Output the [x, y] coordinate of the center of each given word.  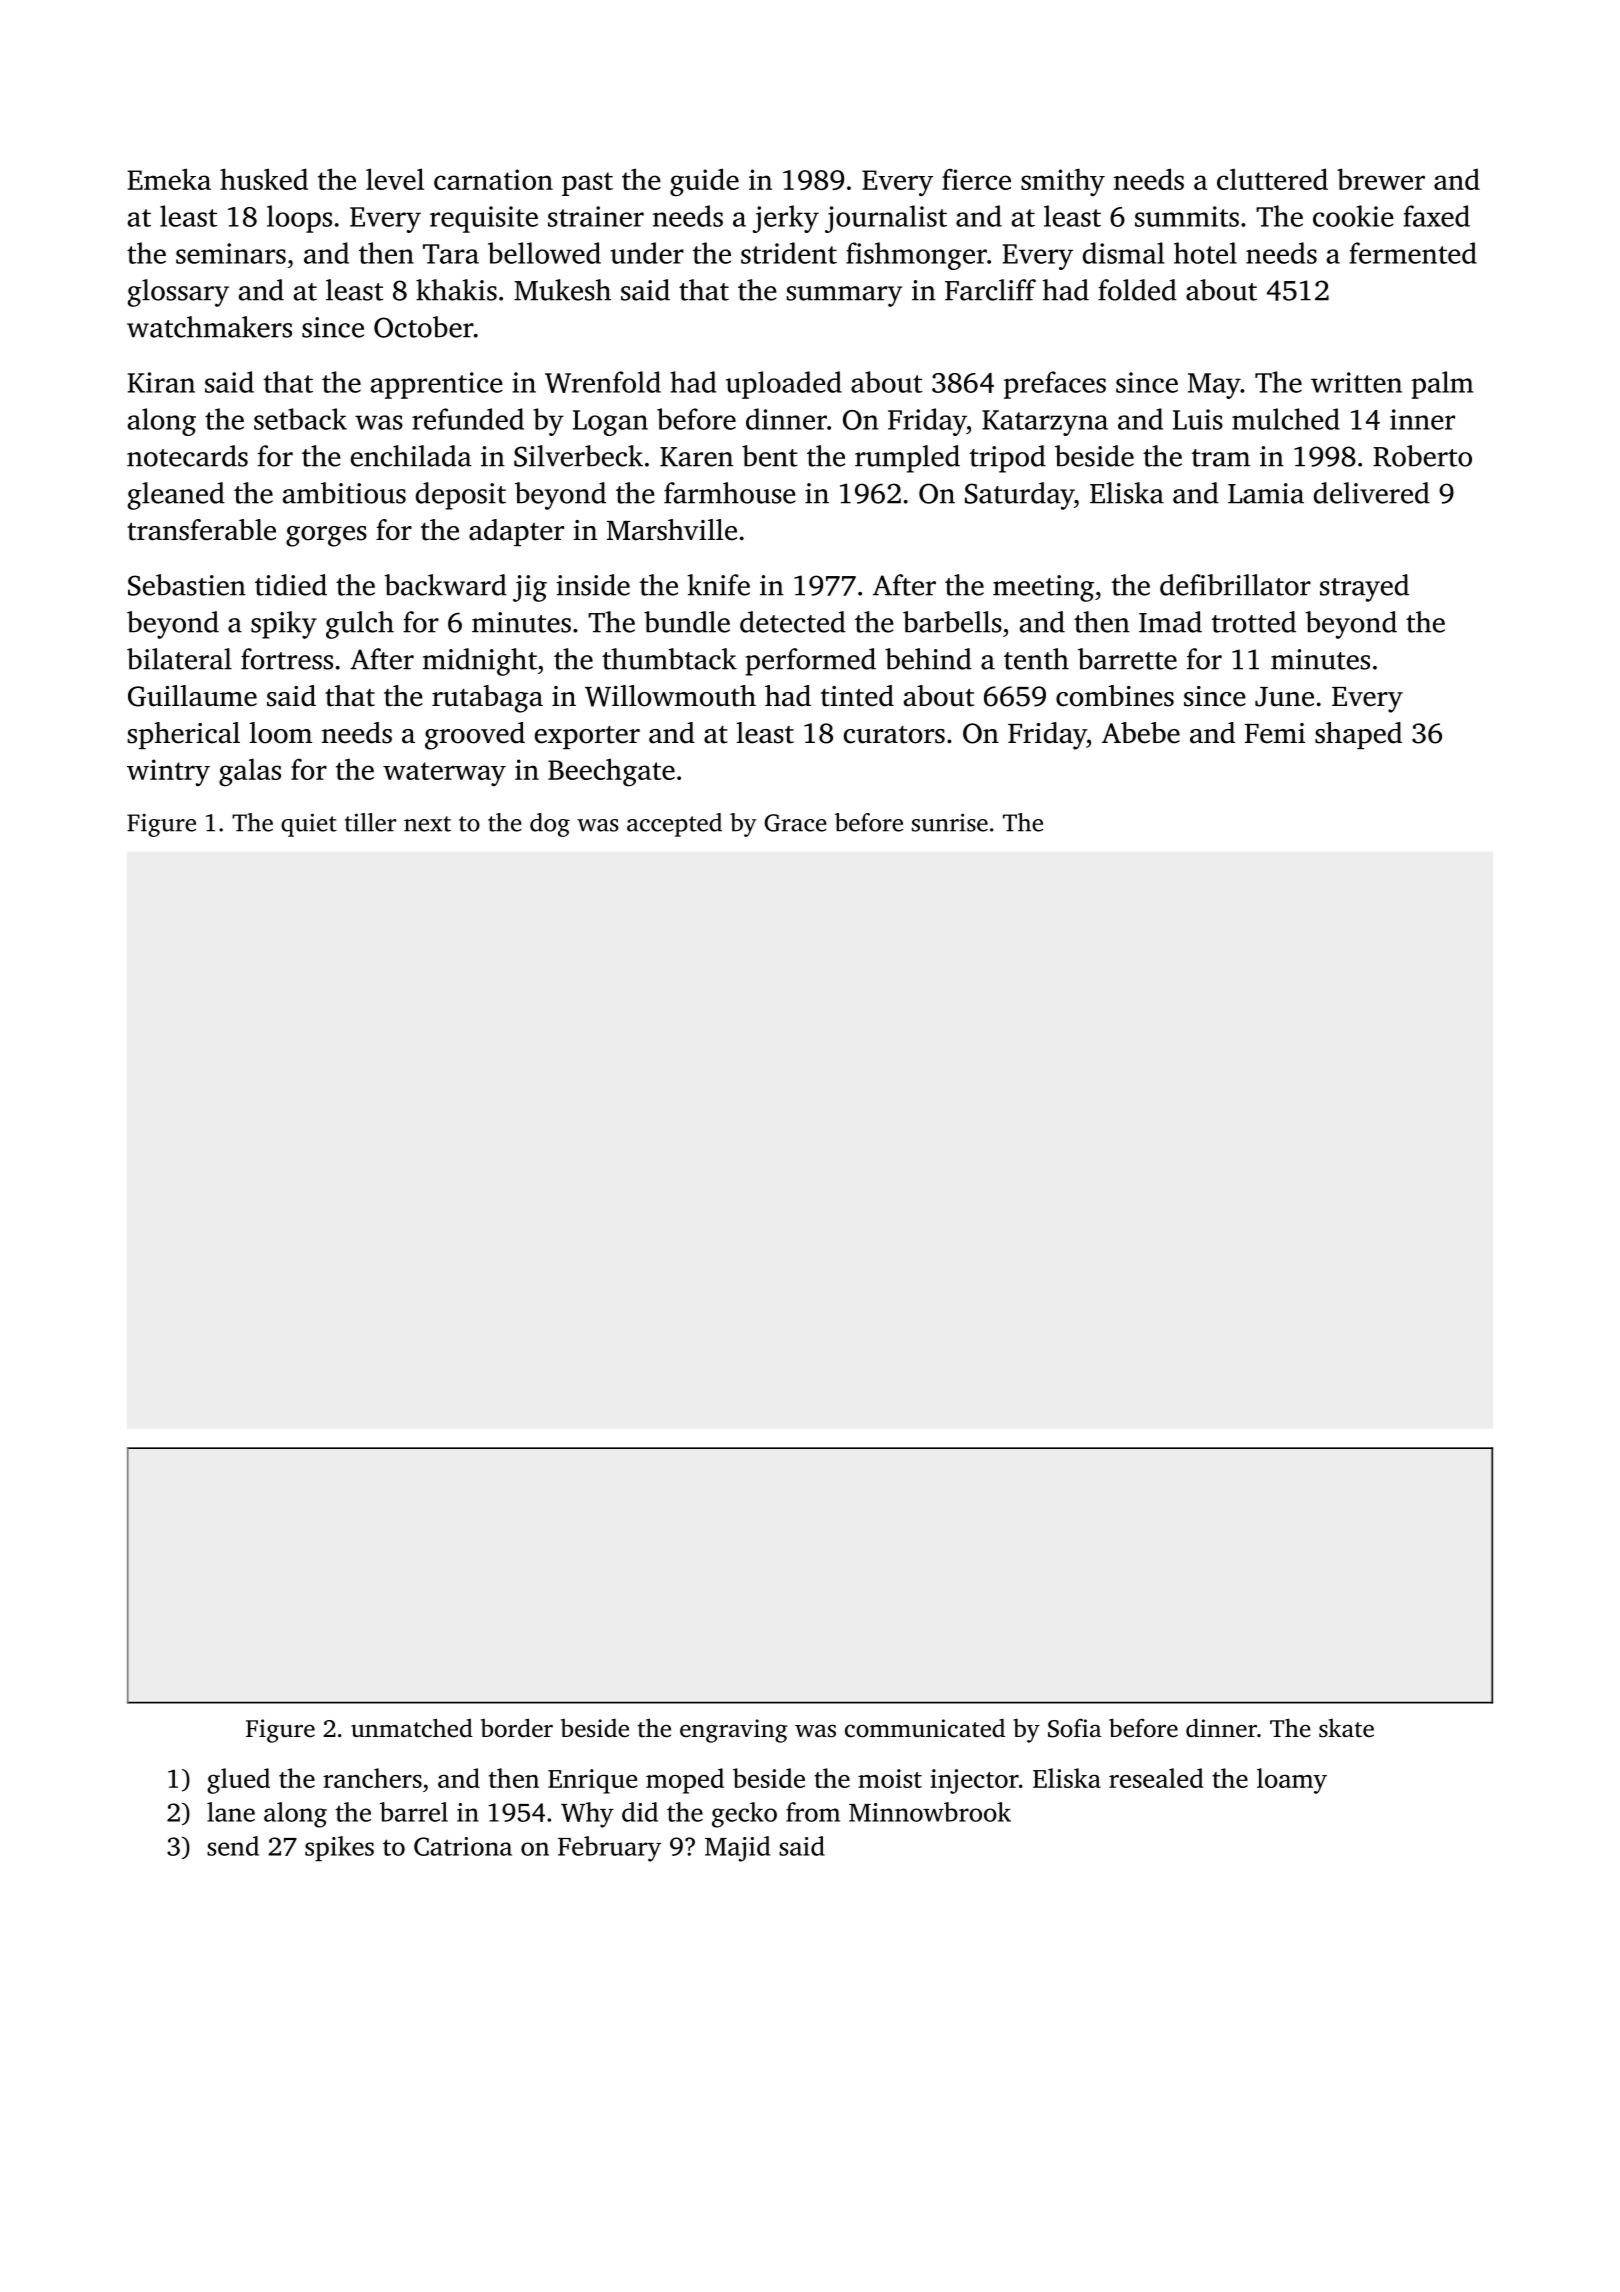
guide [704, 182]
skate [1346, 1728]
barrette [1127, 659]
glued [238, 1781]
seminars [231, 253]
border [517, 1728]
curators [894, 735]
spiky [284, 625]
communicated [925, 1728]
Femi [1274, 733]
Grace [795, 823]
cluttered [1272, 179]
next [427, 824]
